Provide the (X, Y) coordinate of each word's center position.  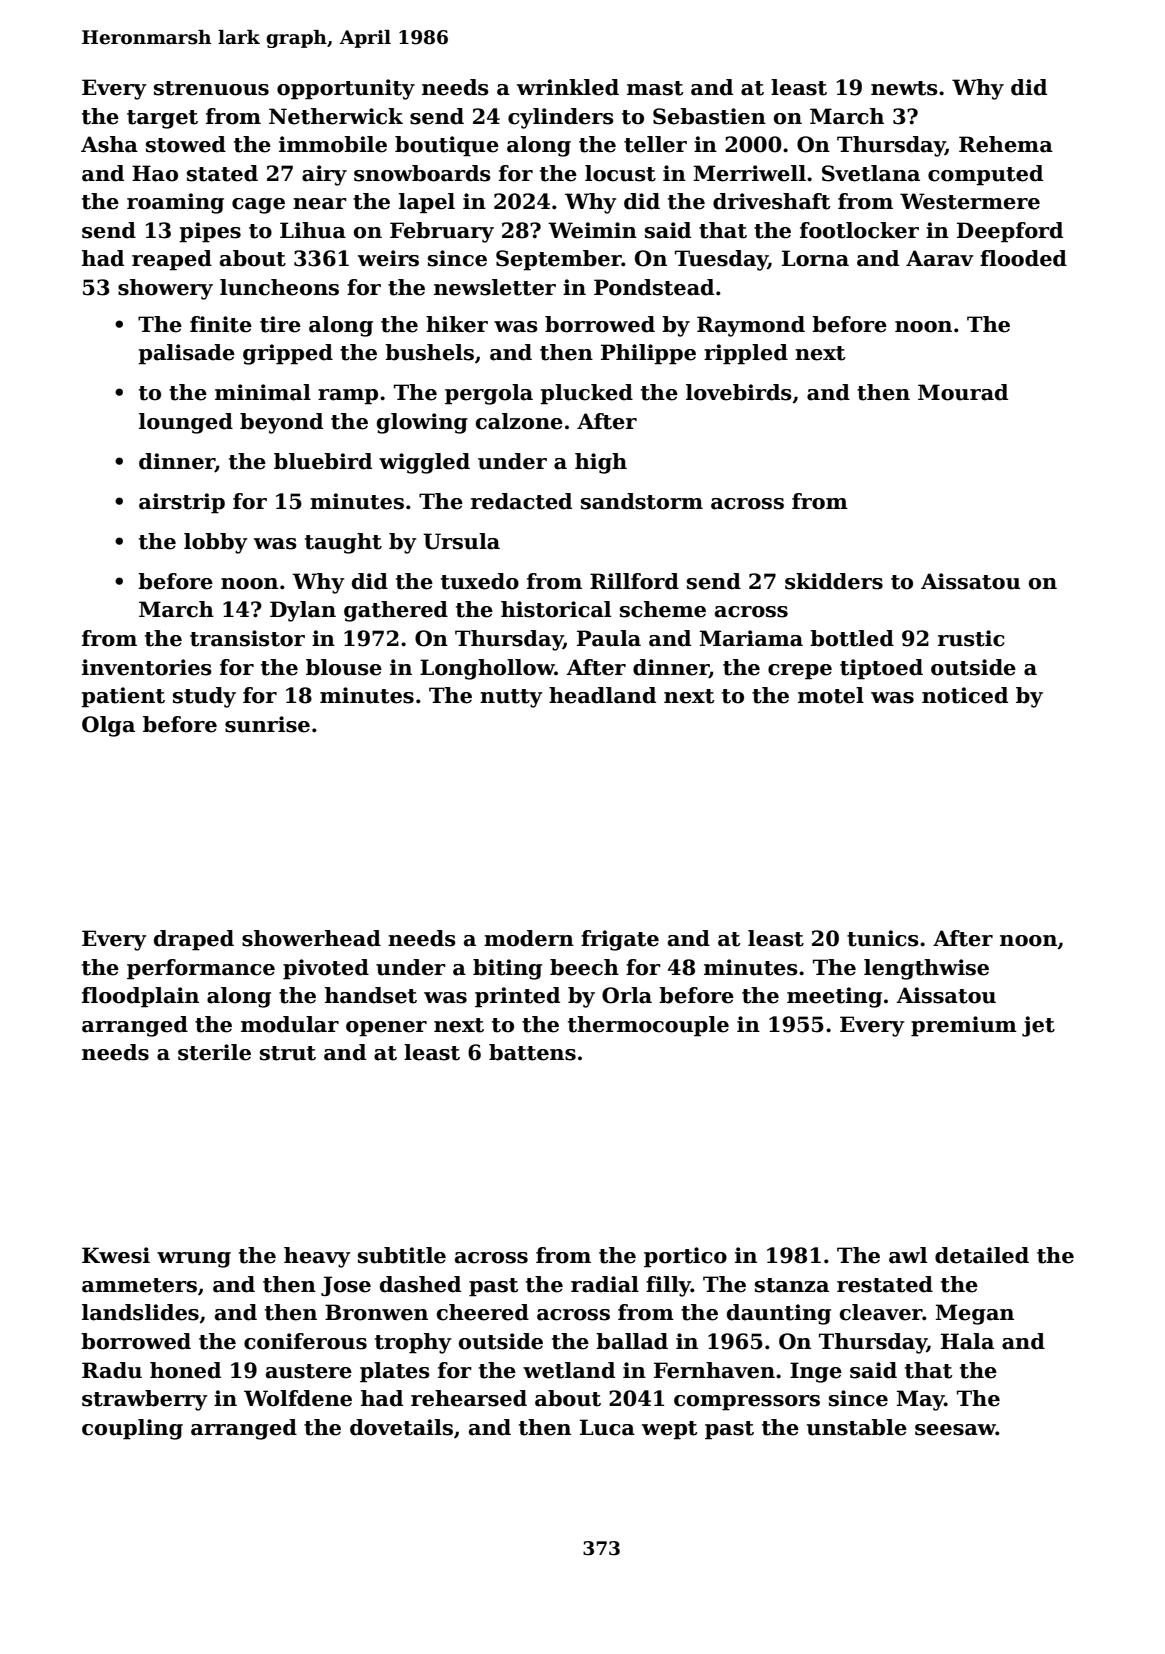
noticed (965, 695)
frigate (620, 940)
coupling (132, 1429)
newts (904, 88)
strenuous (211, 88)
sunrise (267, 724)
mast (655, 88)
